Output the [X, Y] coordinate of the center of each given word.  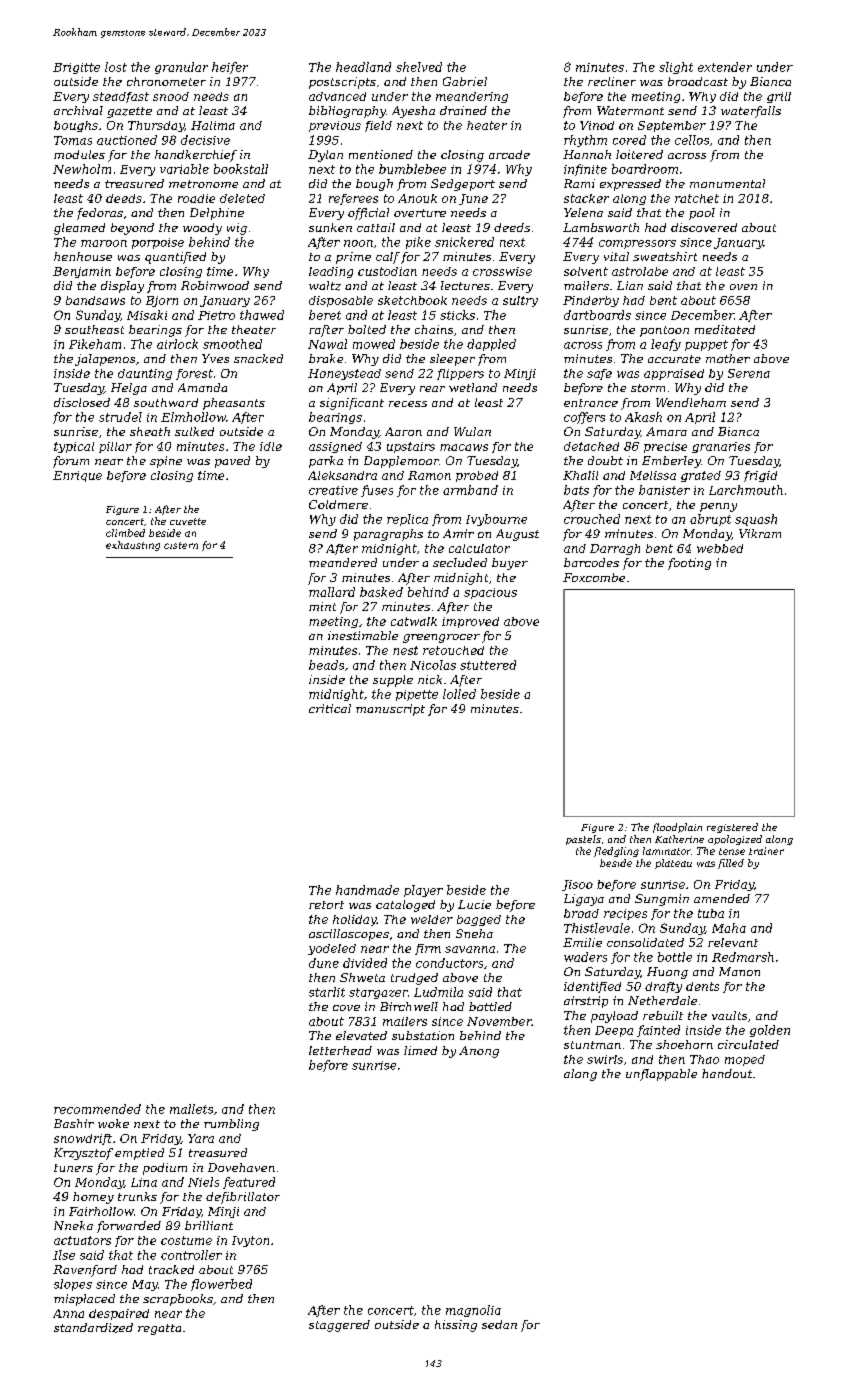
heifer [230, 68]
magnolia [473, 1311]
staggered [339, 1326]
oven [743, 287]
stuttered [488, 665]
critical [330, 708]
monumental [727, 183]
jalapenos [105, 360]
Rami [579, 183]
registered [732, 828]
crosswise [502, 271]
